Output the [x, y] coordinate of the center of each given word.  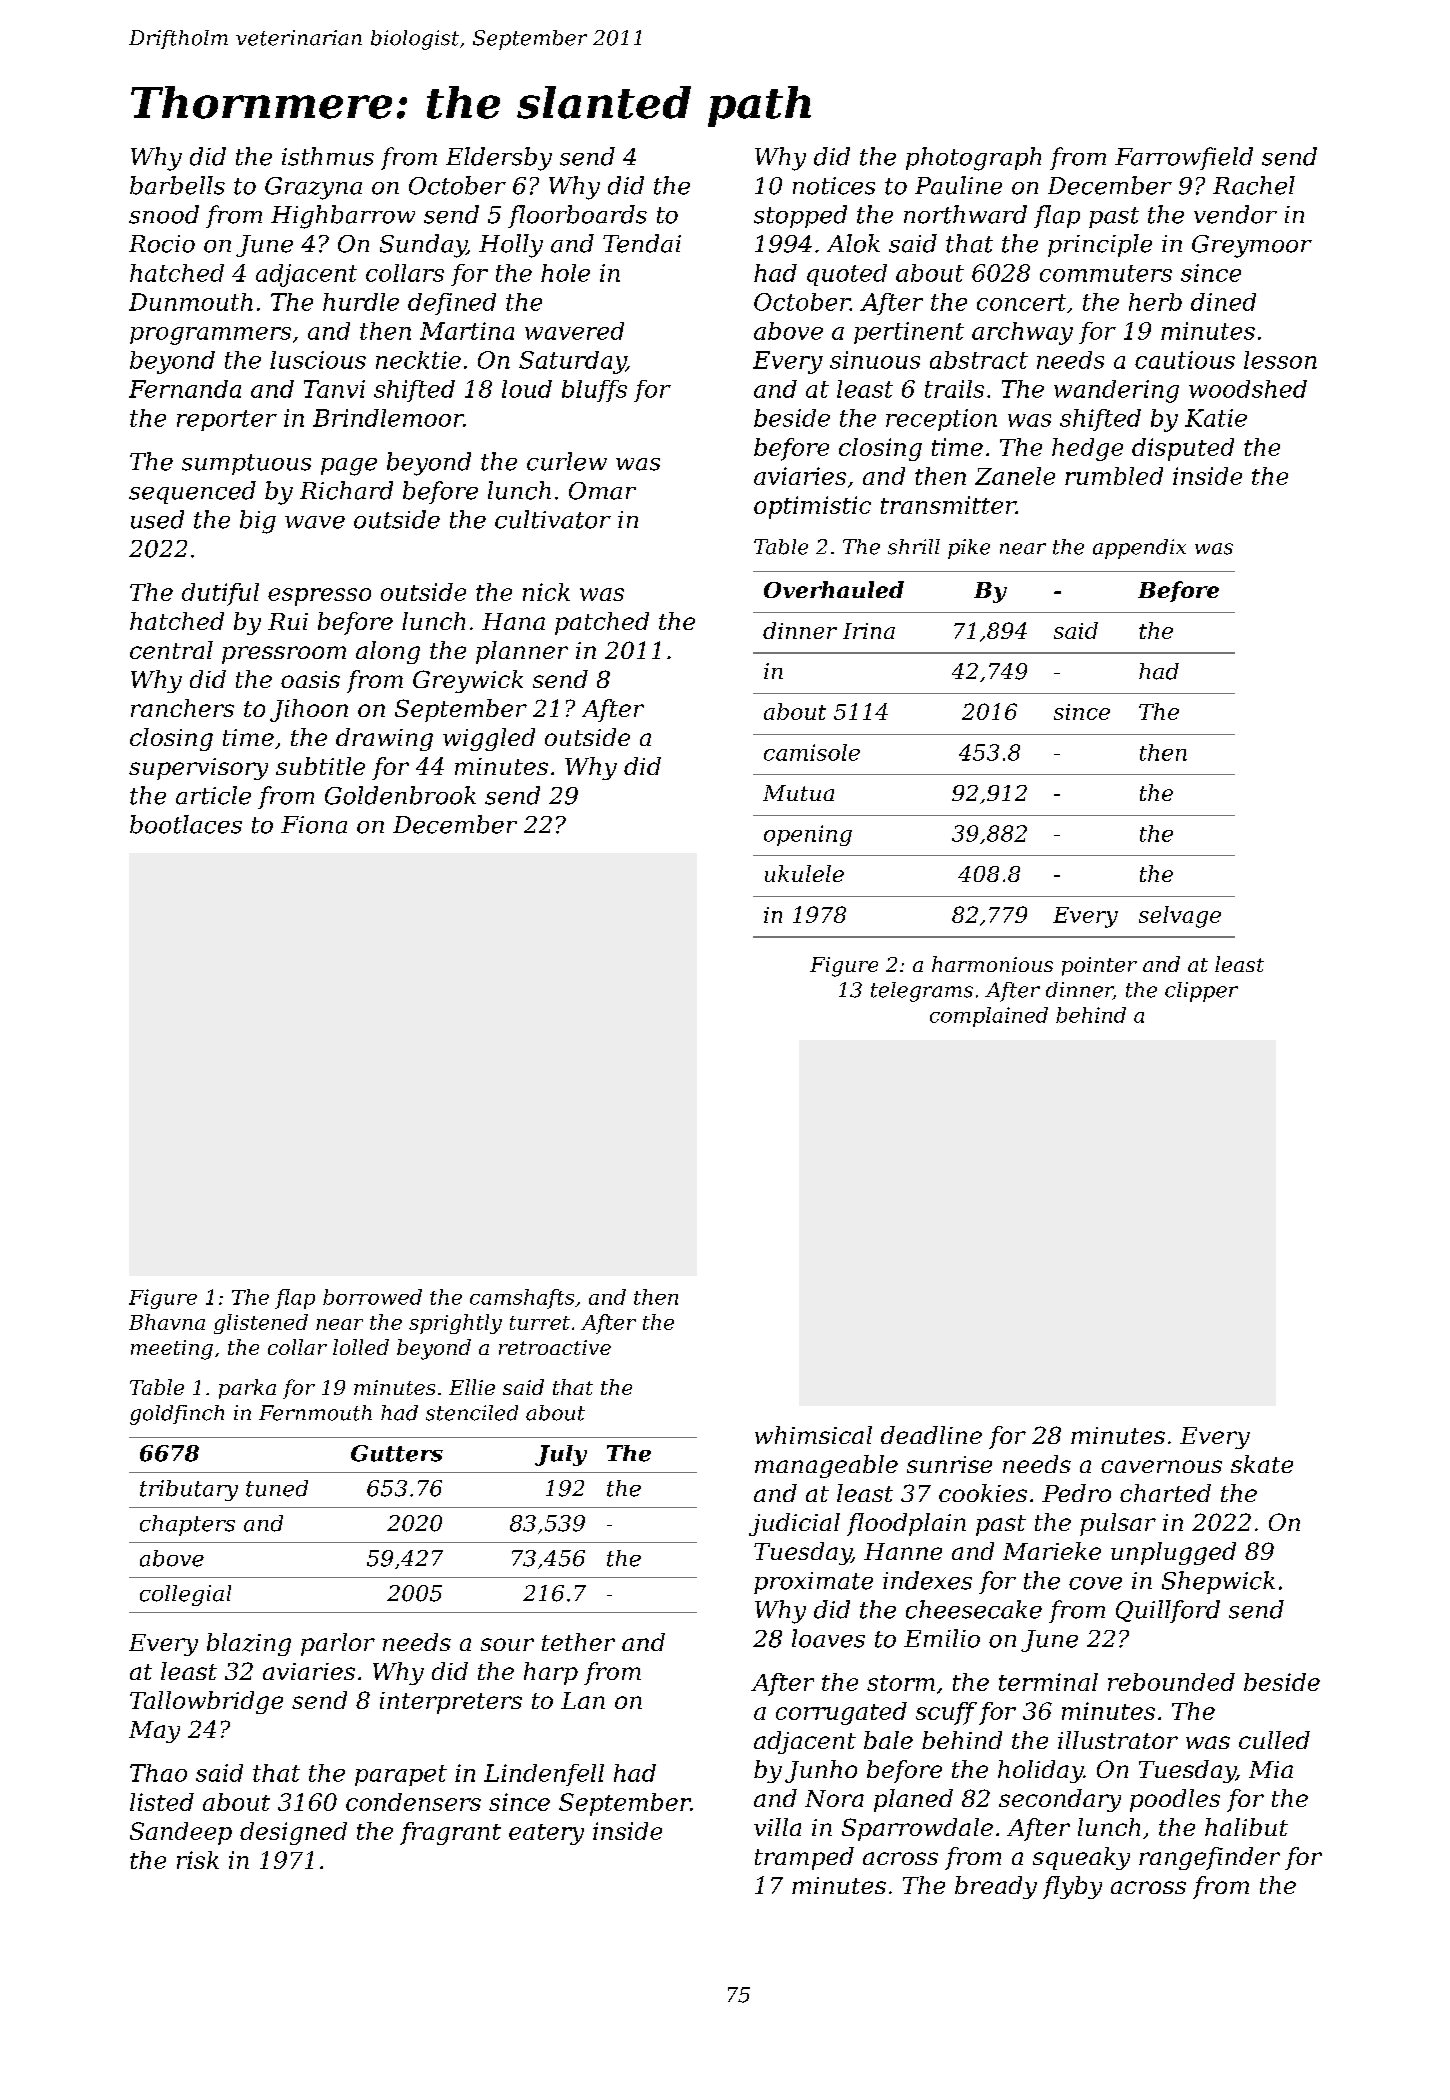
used [157, 519]
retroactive [555, 1347]
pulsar [1118, 1524]
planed [913, 1800]
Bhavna [167, 1322]
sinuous [875, 360]
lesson [1280, 360]
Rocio [162, 244]
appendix [1139, 549]
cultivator [553, 519]
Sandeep [181, 1833]
